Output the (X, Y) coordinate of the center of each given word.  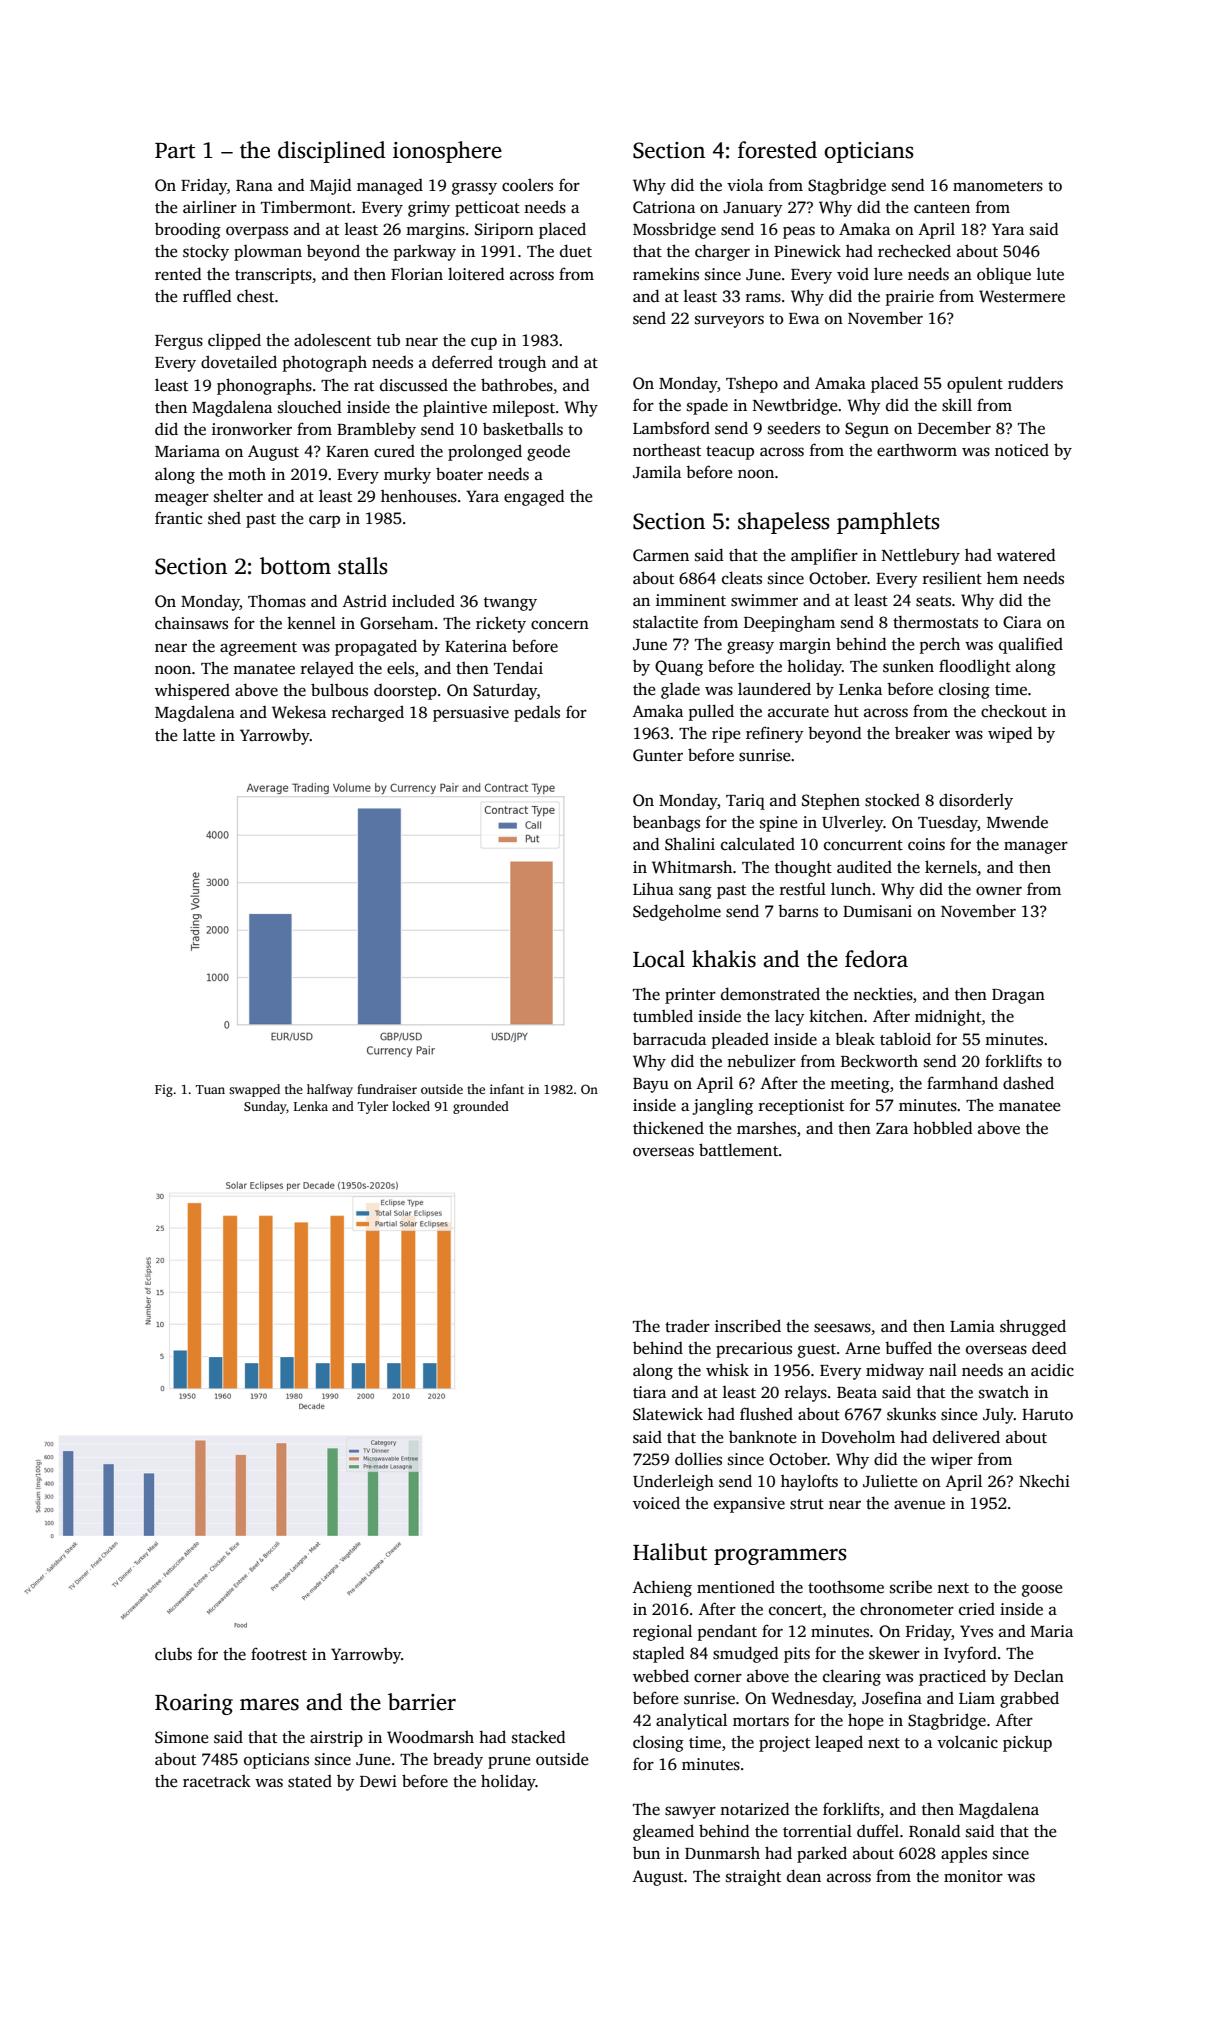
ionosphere (447, 152)
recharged (368, 713)
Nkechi (1044, 1480)
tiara (649, 1392)
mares (269, 1704)
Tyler (373, 1107)
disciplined (331, 152)
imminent (691, 600)
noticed (1022, 450)
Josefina (892, 1698)
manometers (998, 186)
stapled (658, 1654)
